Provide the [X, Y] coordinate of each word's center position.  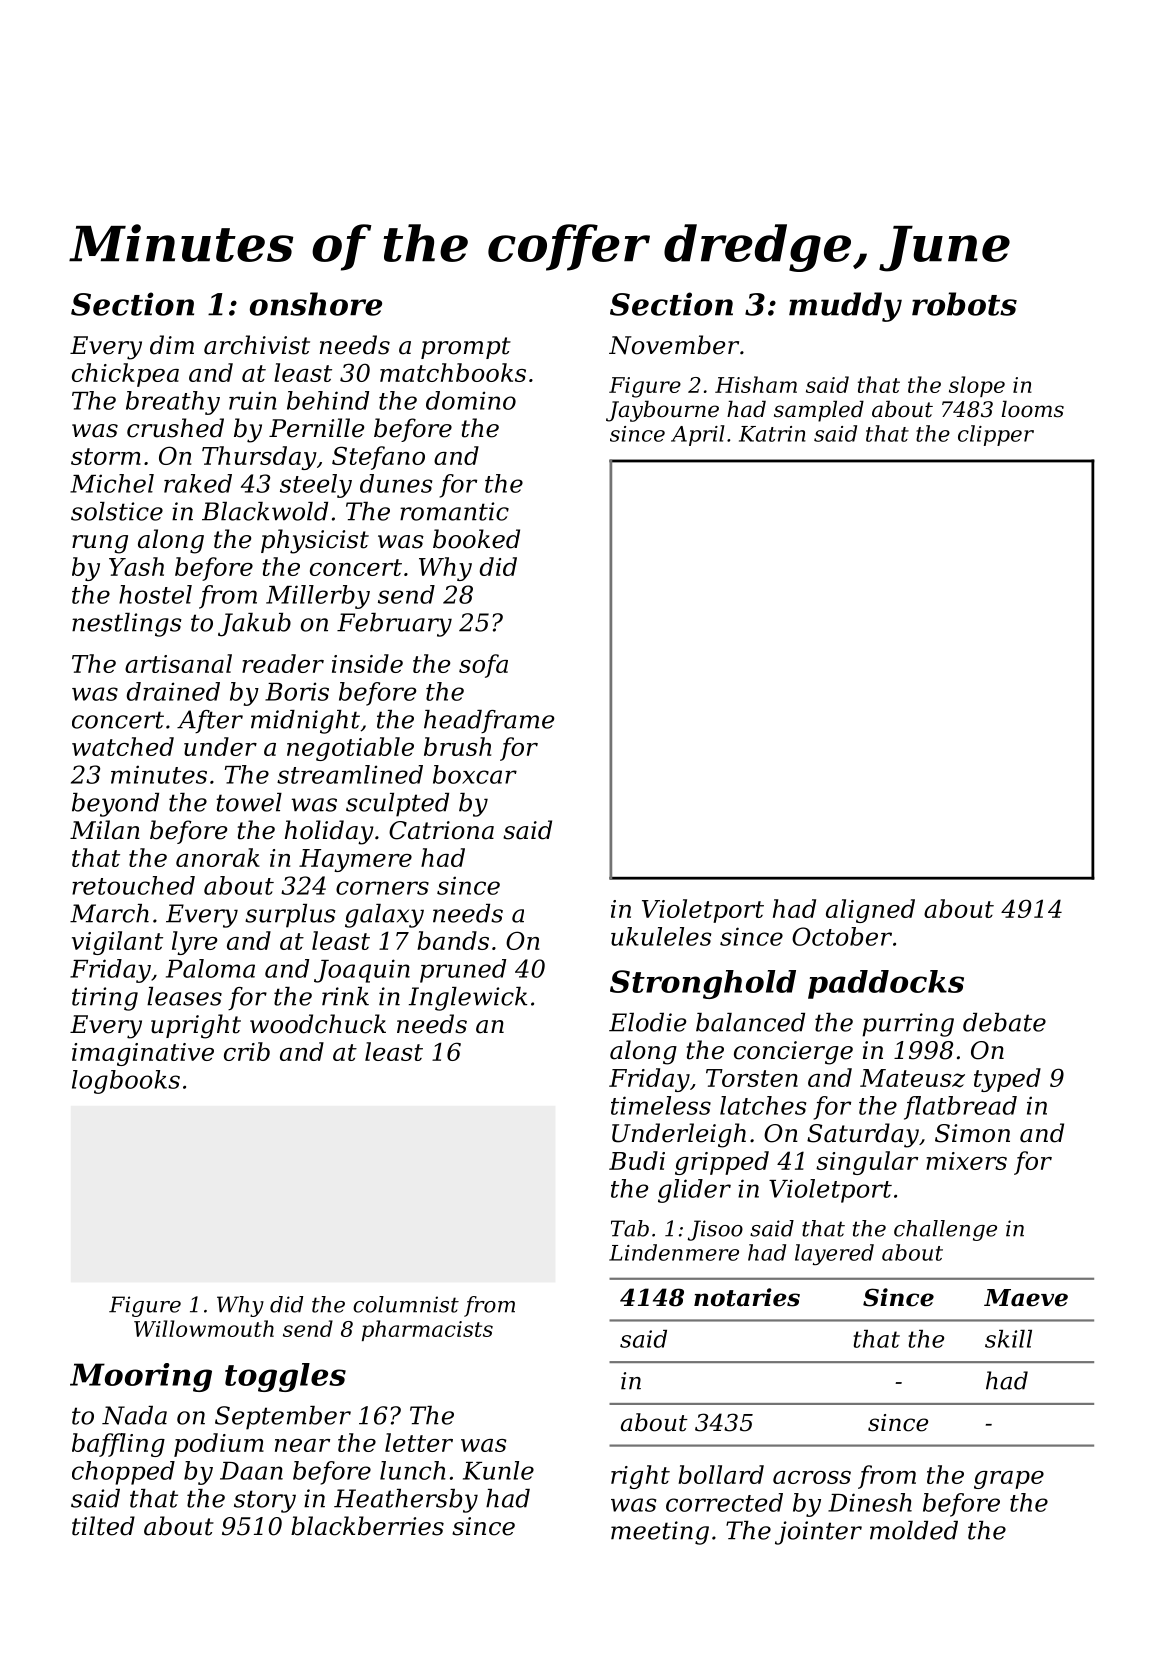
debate [1004, 1022]
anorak [218, 857]
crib [247, 1051]
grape [1009, 1480]
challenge [945, 1230]
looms [1032, 409]
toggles [285, 1377]
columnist [406, 1304]
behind [328, 400]
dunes [396, 483]
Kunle [498, 1470]
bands [453, 940]
